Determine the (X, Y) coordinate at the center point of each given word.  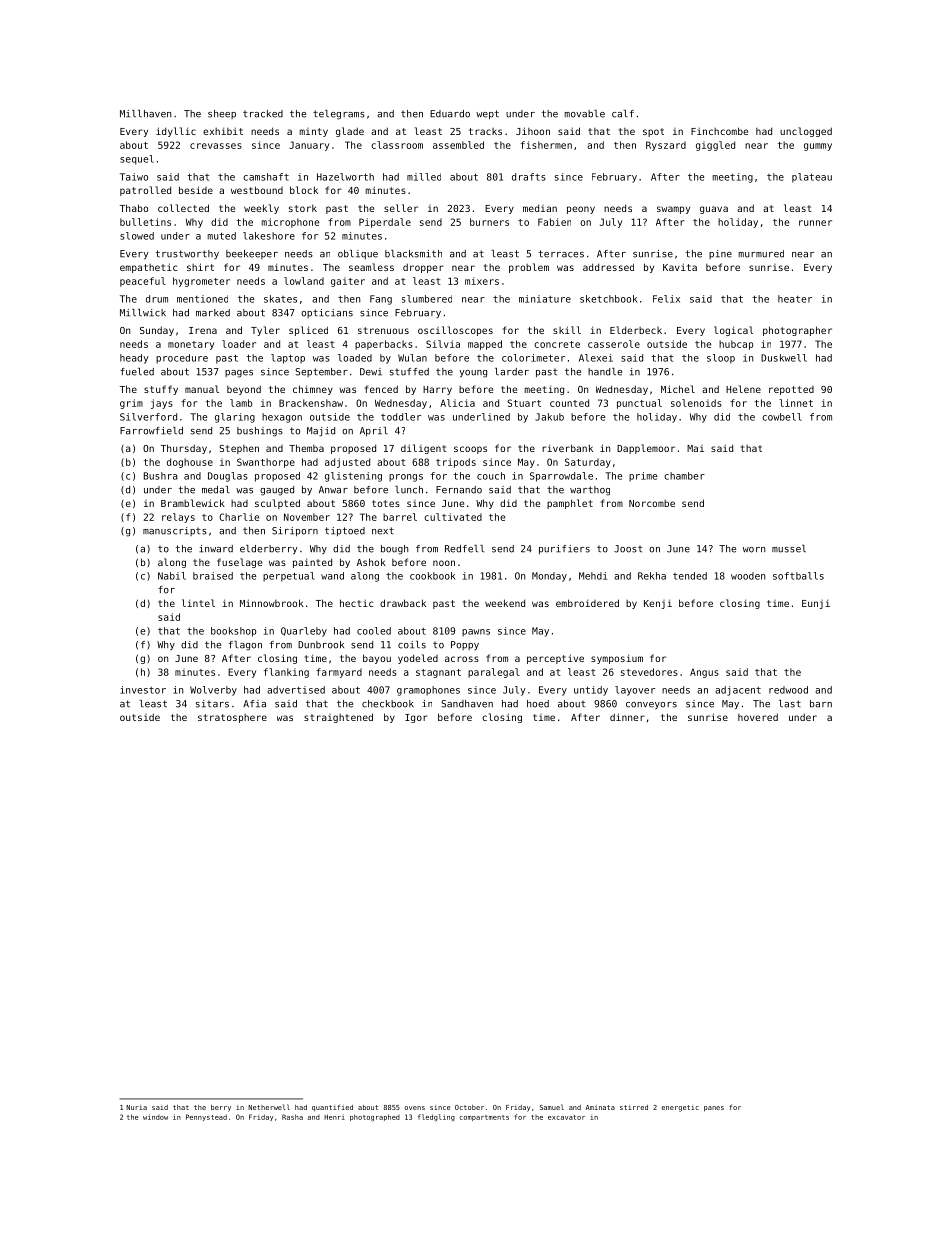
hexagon (282, 418)
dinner (627, 717)
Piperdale (385, 223)
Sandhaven (467, 704)
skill (567, 330)
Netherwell (269, 1107)
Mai (695, 448)
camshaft (266, 177)
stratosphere (232, 718)
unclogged (806, 132)
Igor (416, 718)
